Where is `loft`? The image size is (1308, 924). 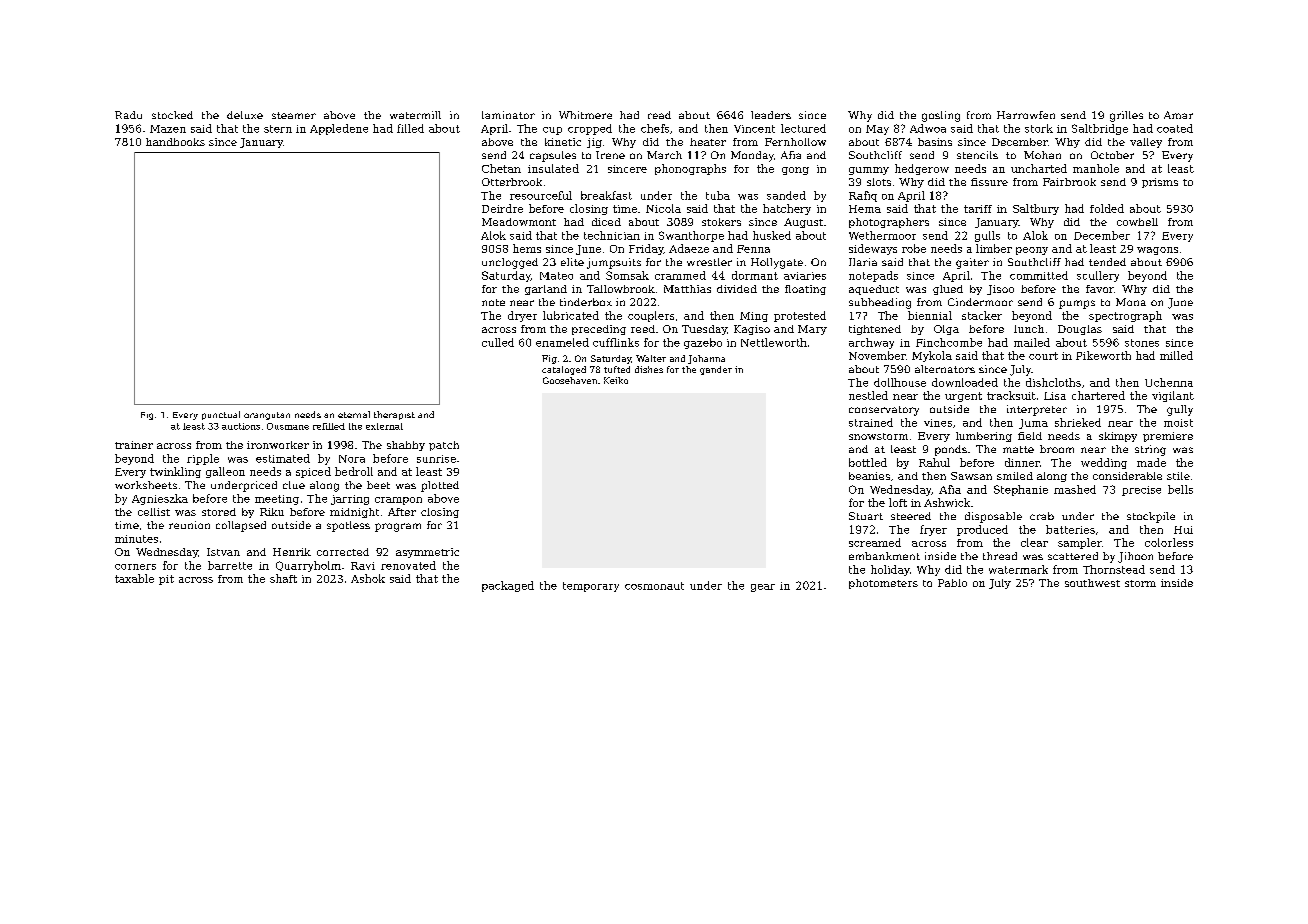 loft is located at coordinates (898, 502).
